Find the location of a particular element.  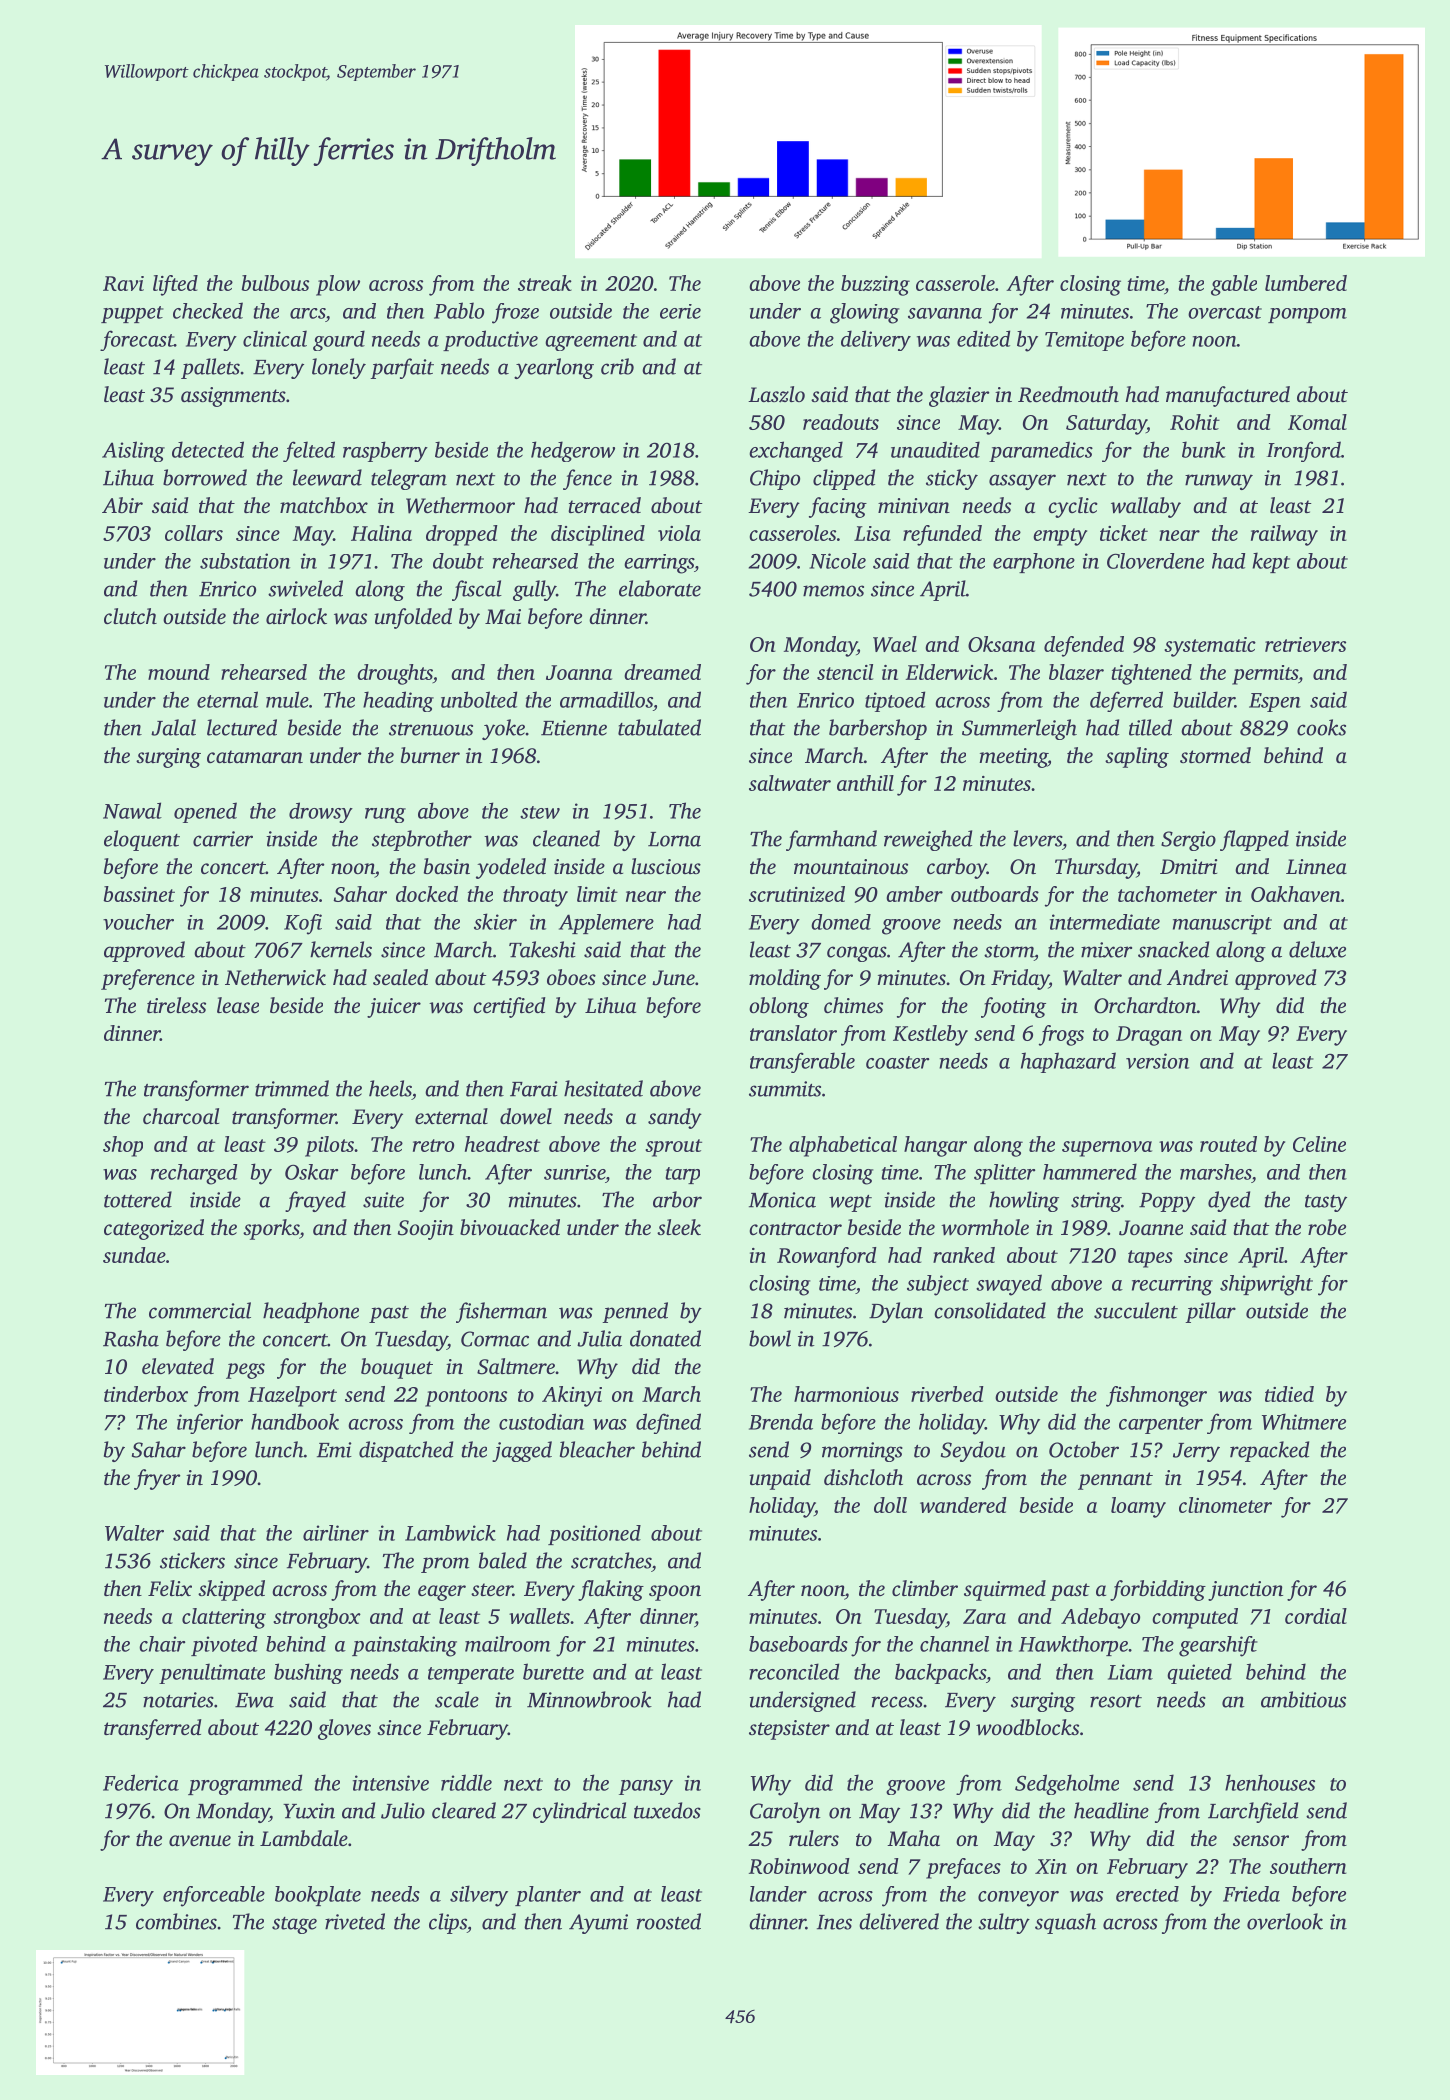

Kofi is located at coordinates (303, 924).
